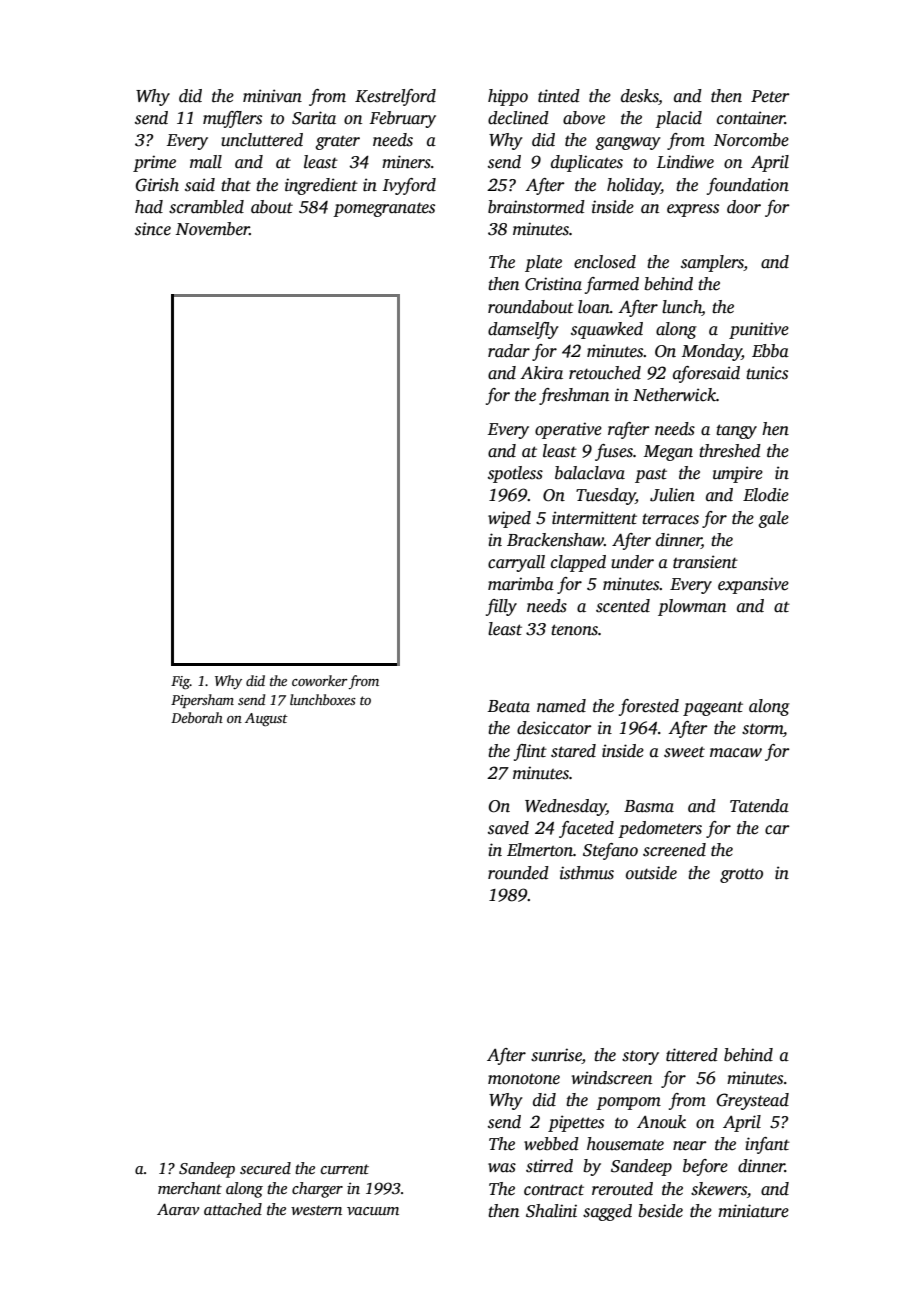  What do you see at coordinates (753, 1211) in the page?
I see `miniature` at bounding box center [753, 1211].
